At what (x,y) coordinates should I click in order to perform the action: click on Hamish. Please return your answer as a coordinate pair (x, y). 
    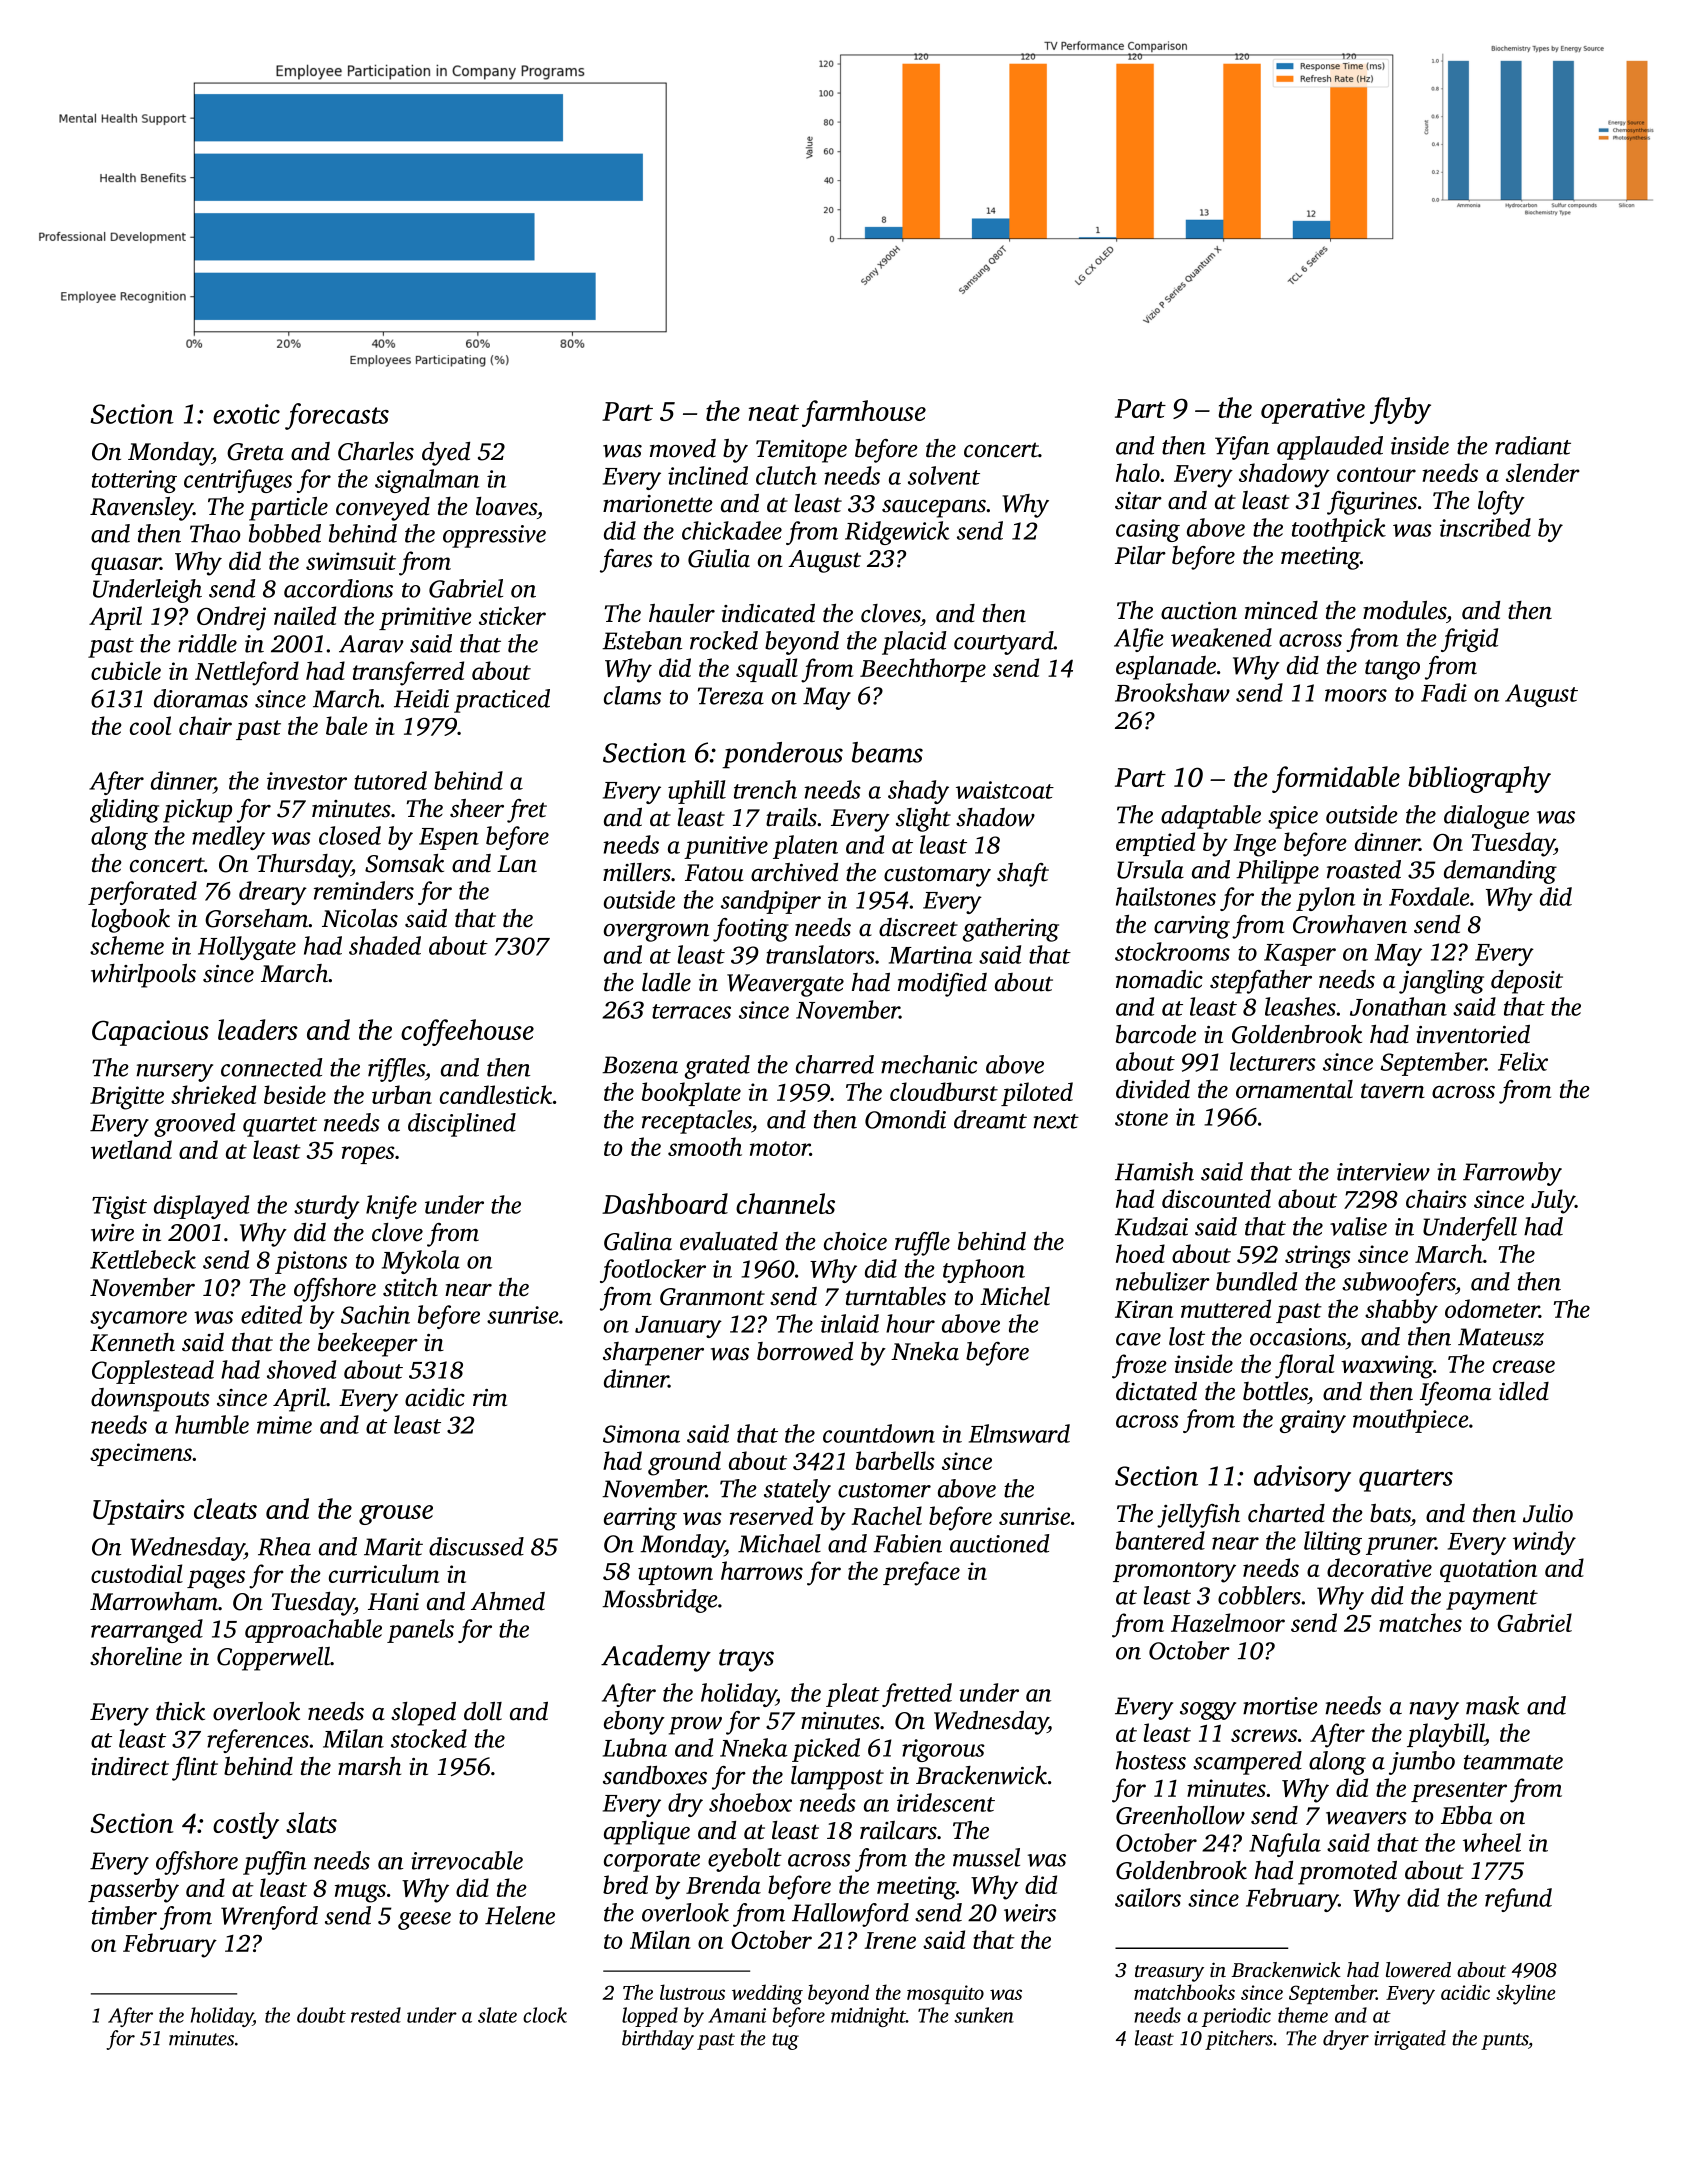
    Looking at the image, I should click on (1154, 1171).
